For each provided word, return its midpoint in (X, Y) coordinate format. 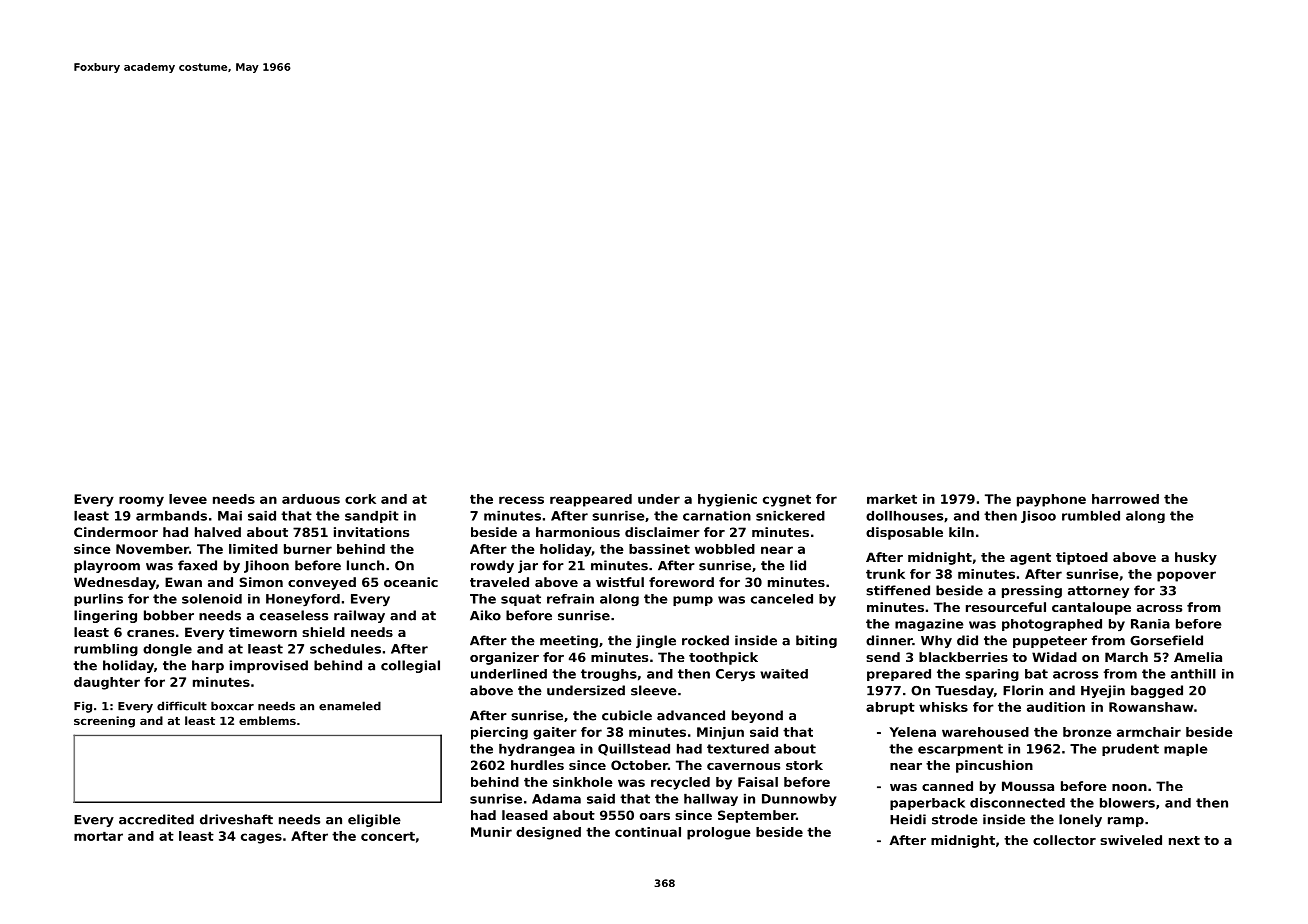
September (757, 816)
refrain (570, 599)
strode (955, 819)
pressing (1032, 591)
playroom (107, 566)
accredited (156, 819)
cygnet (787, 500)
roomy (141, 501)
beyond (757, 716)
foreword (681, 582)
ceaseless (294, 615)
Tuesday (964, 691)
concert (388, 836)
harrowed (1125, 499)
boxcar (232, 706)
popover (1186, 576)
